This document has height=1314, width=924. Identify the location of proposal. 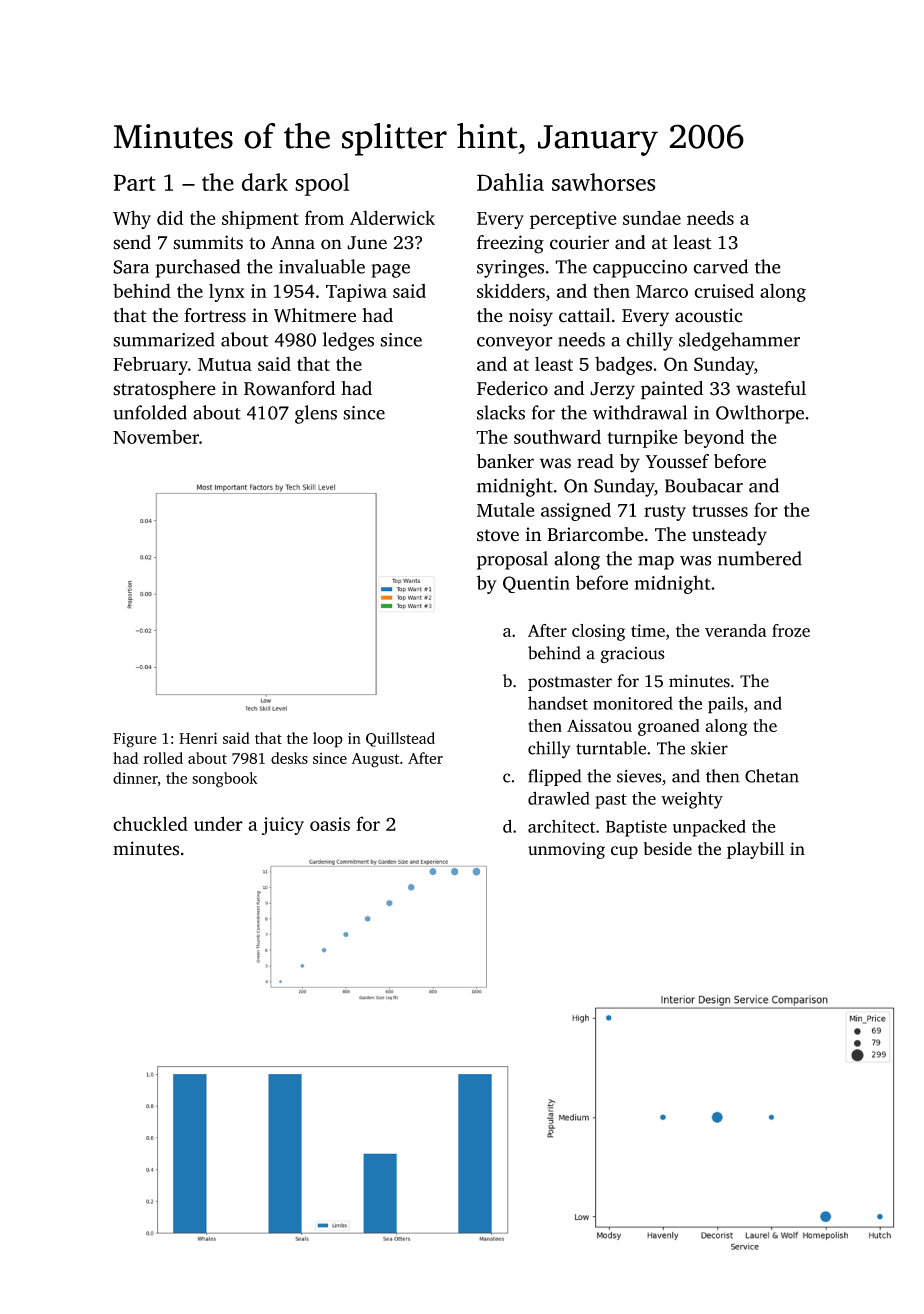
(512, 560).
